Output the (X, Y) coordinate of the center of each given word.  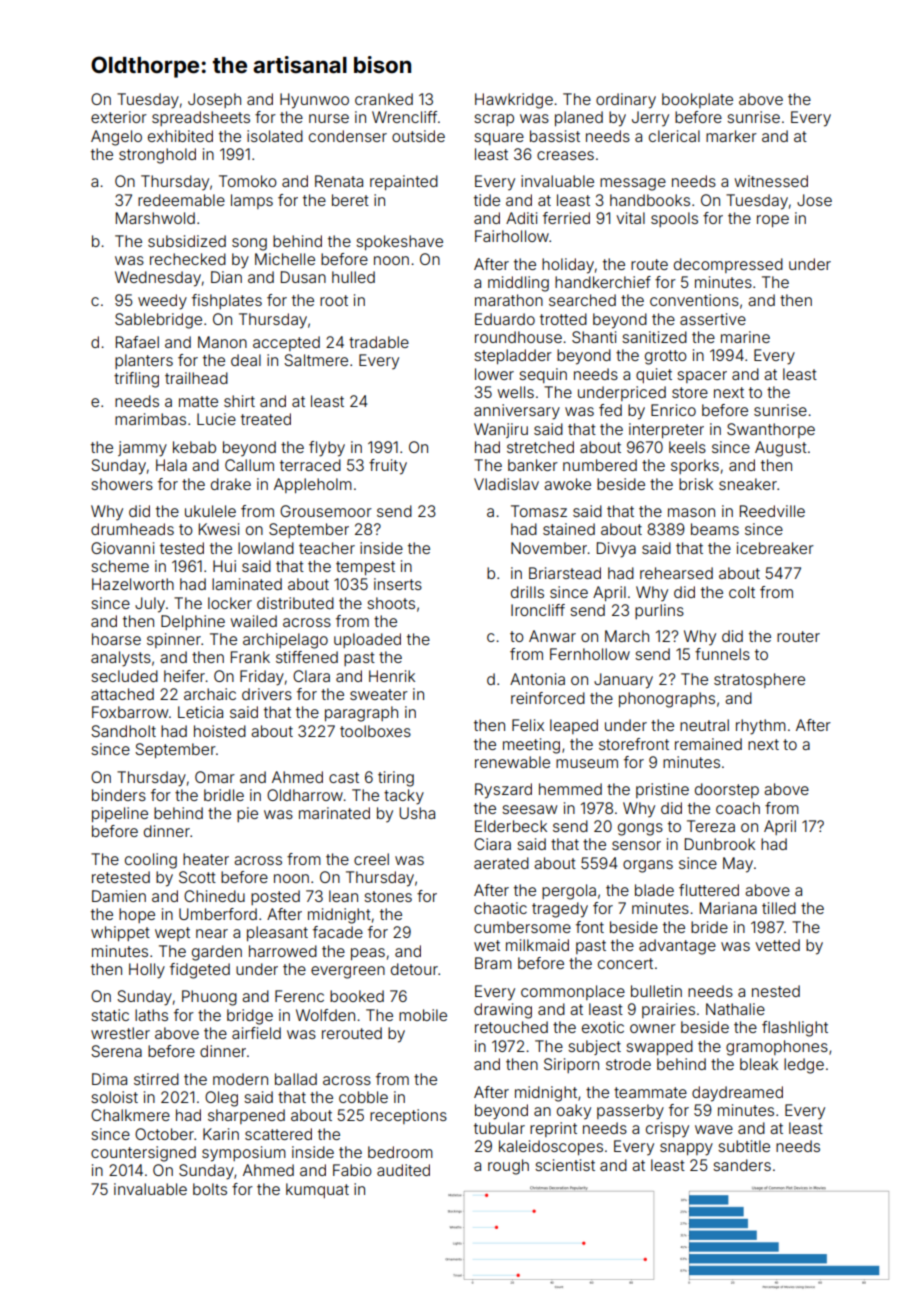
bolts (210, 1189)
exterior (119, 117)
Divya (616, 550)
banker (533, 465)
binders (119, 795)
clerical (674, 136)
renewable (512, 762)
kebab (194, 447)
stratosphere (759, 680)
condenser (348, 136)
